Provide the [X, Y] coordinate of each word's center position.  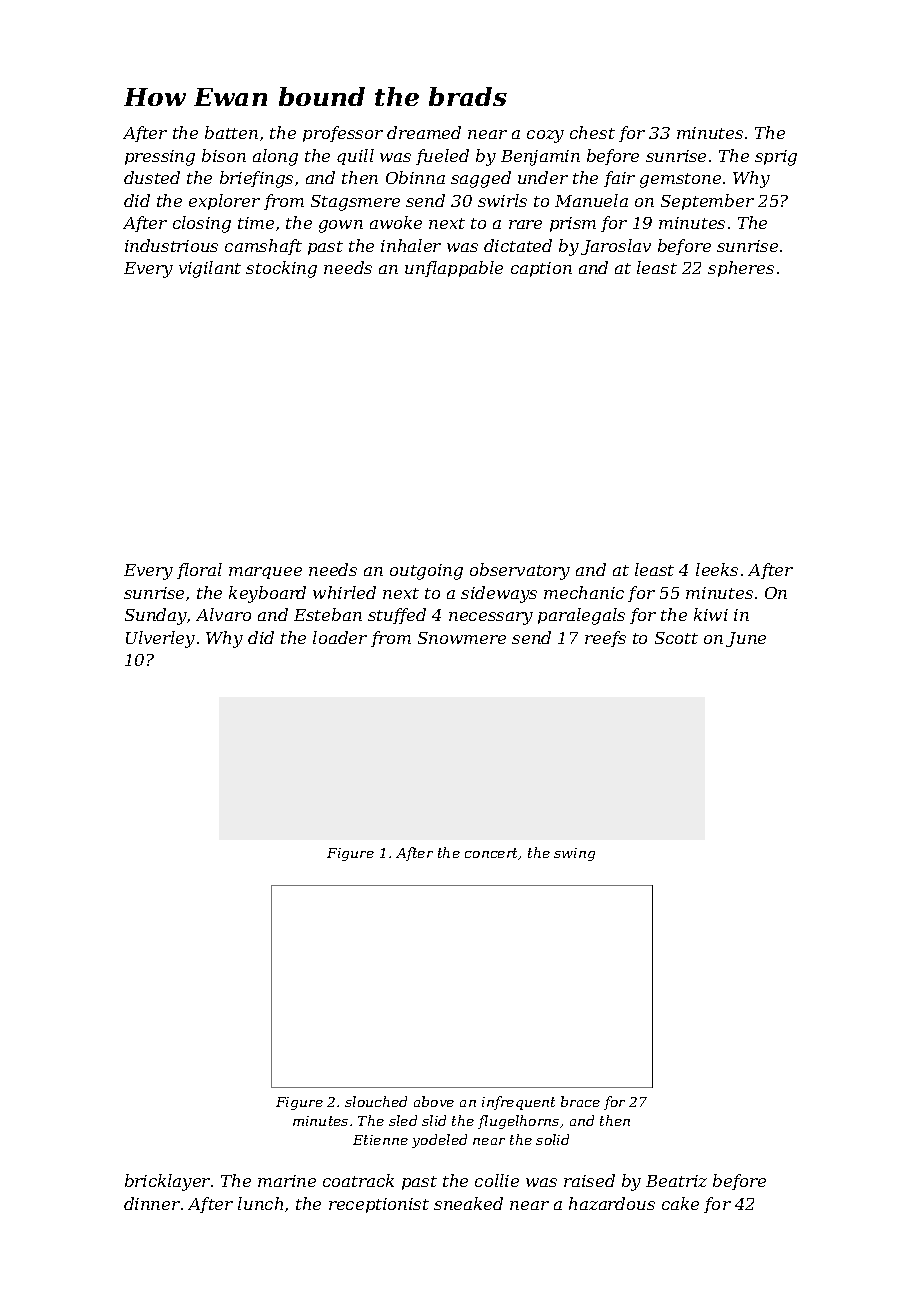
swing [574, 854]
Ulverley [160, 639]
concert [492, 854]
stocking [281, 269]
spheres [741, 269]
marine [287, 1181]
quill [355, 157]
